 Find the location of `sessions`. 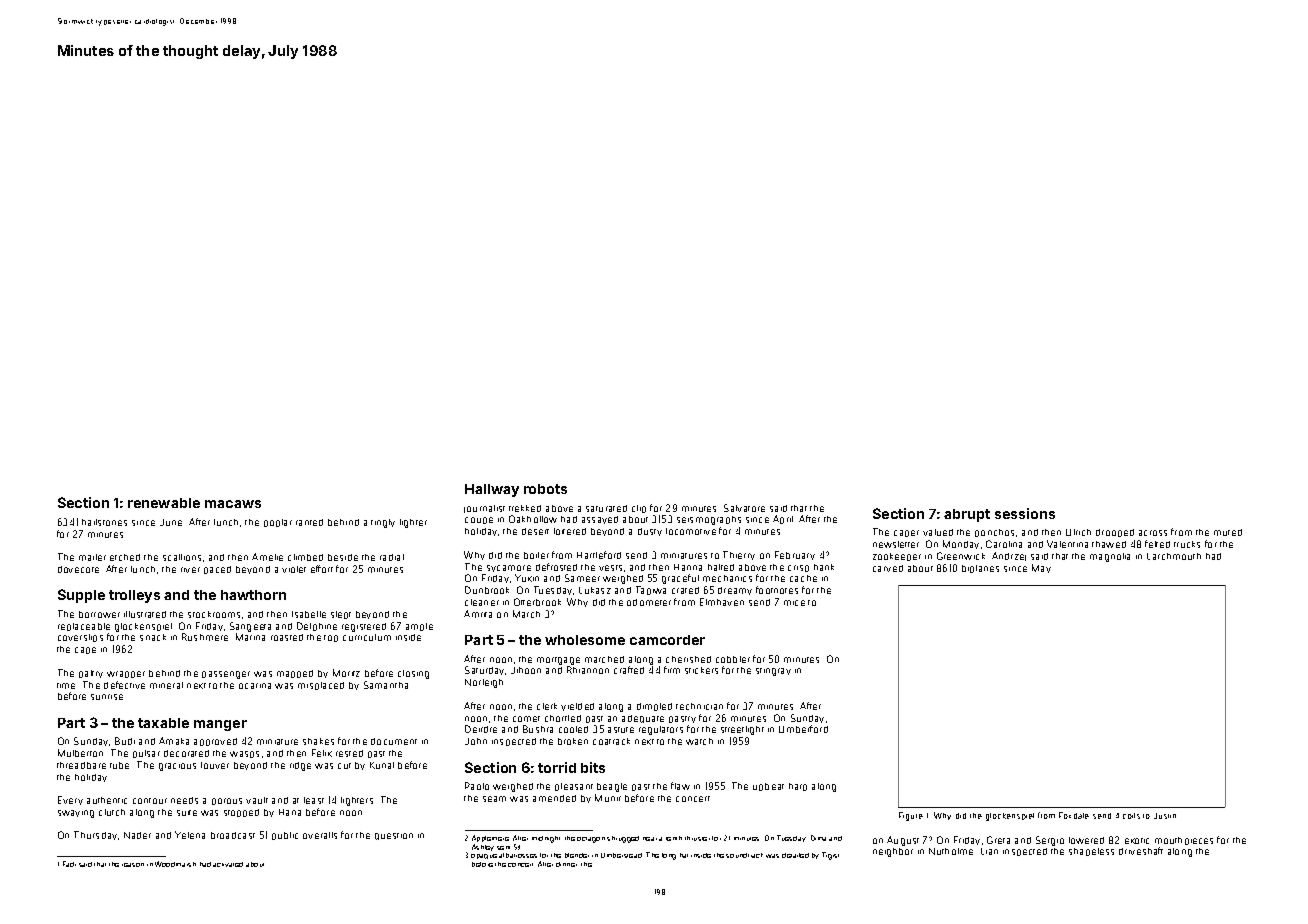

sessions is located at coordinates (1025, 513).
